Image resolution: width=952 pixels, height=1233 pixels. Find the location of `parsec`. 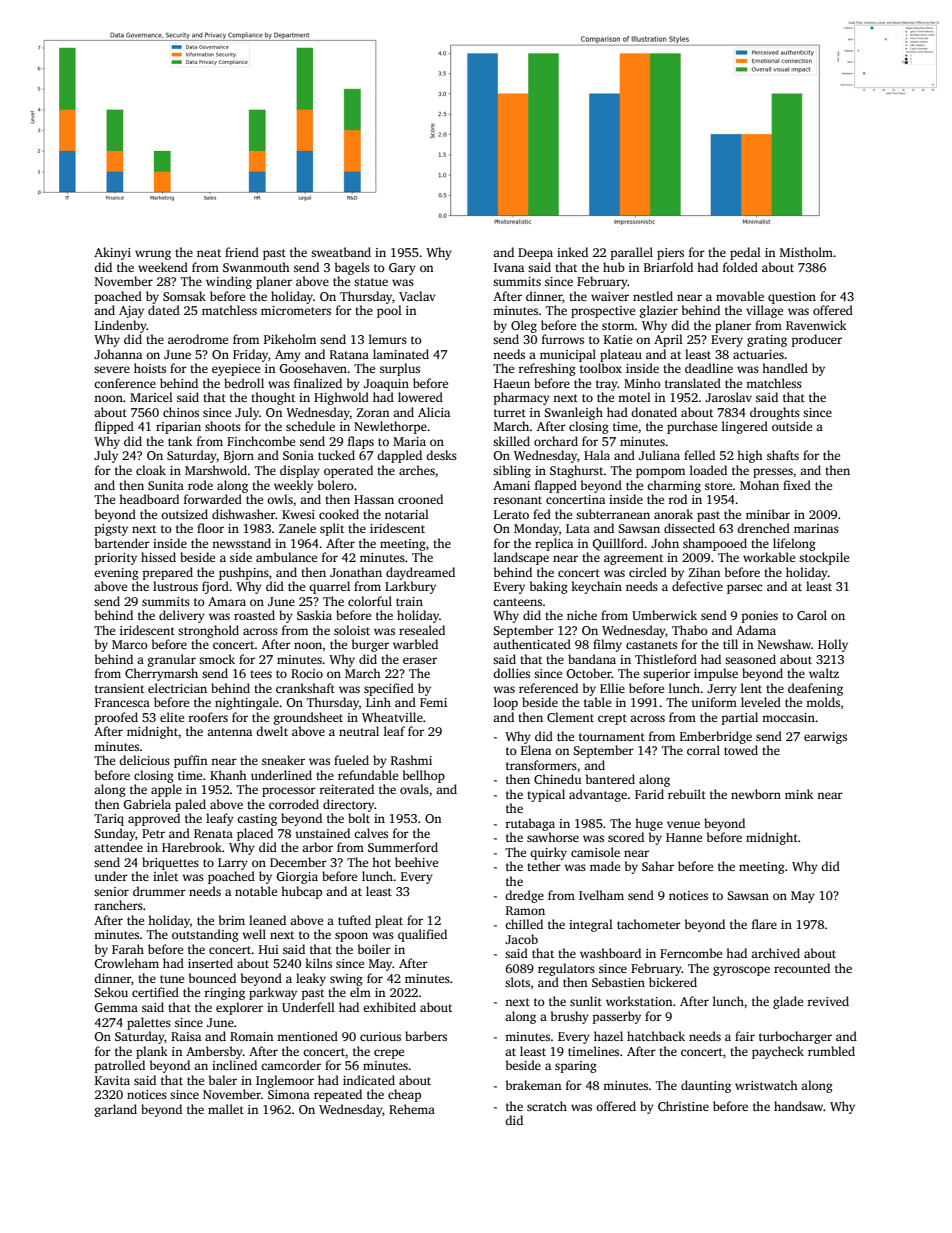

parsec is located at coordinates (744, 589).
